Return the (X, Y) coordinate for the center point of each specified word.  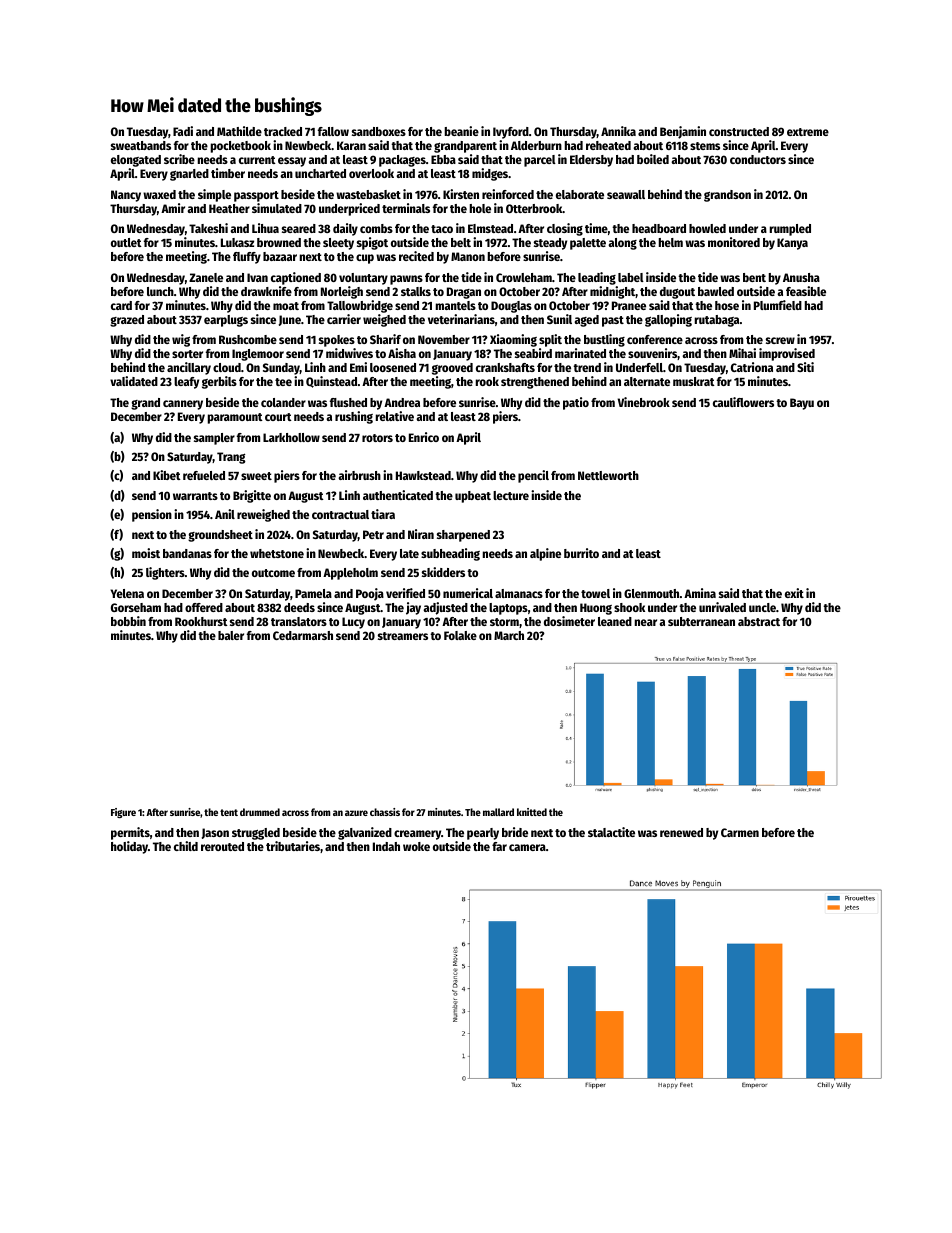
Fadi (183, 131)
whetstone (277, 553)
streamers (403, 636)
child (186, 846)
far (499, 846)
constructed (739, 131)
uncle (762, 607)
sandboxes (379, 131)
